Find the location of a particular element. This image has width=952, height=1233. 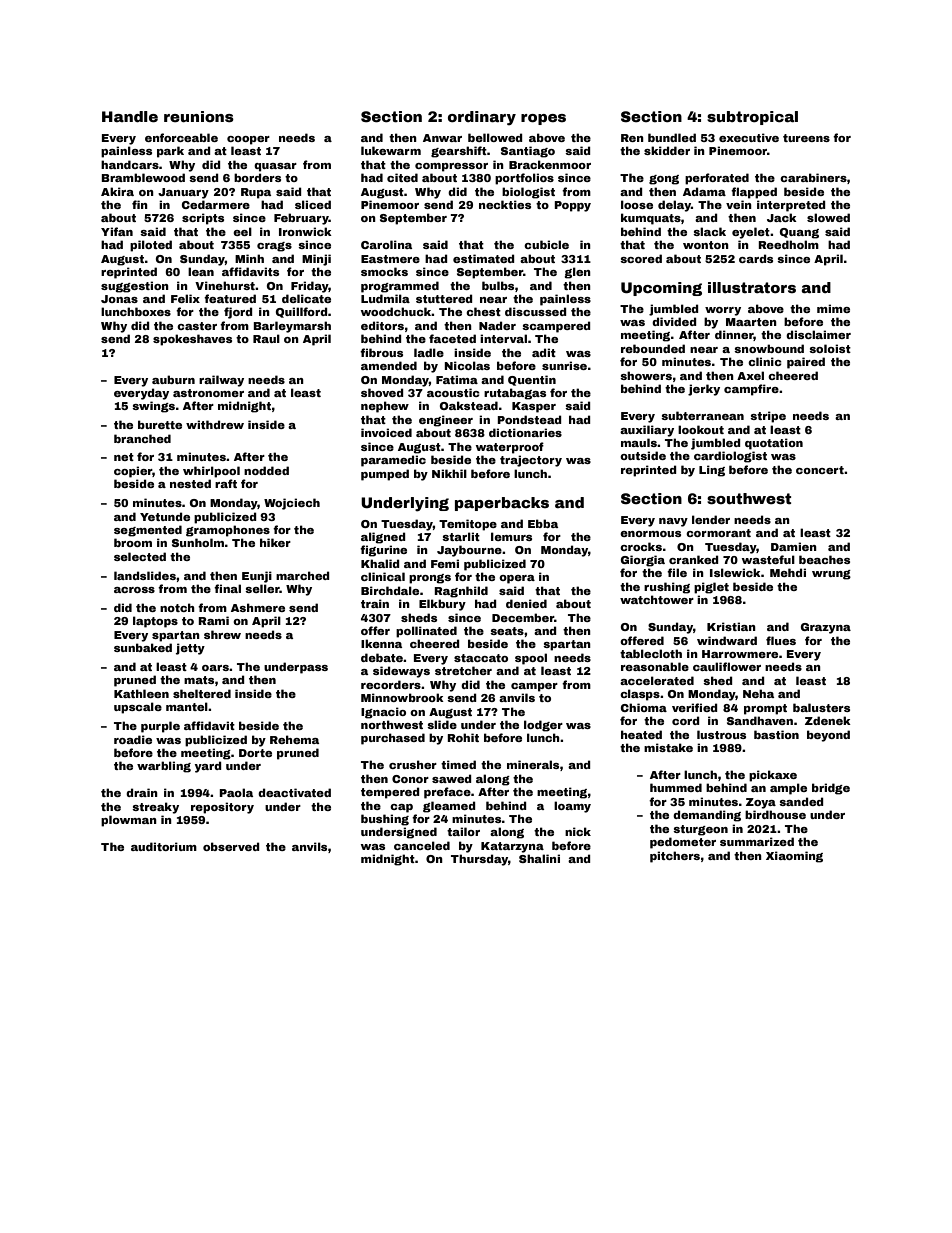

ropes is located at coordinates (543, 119).
